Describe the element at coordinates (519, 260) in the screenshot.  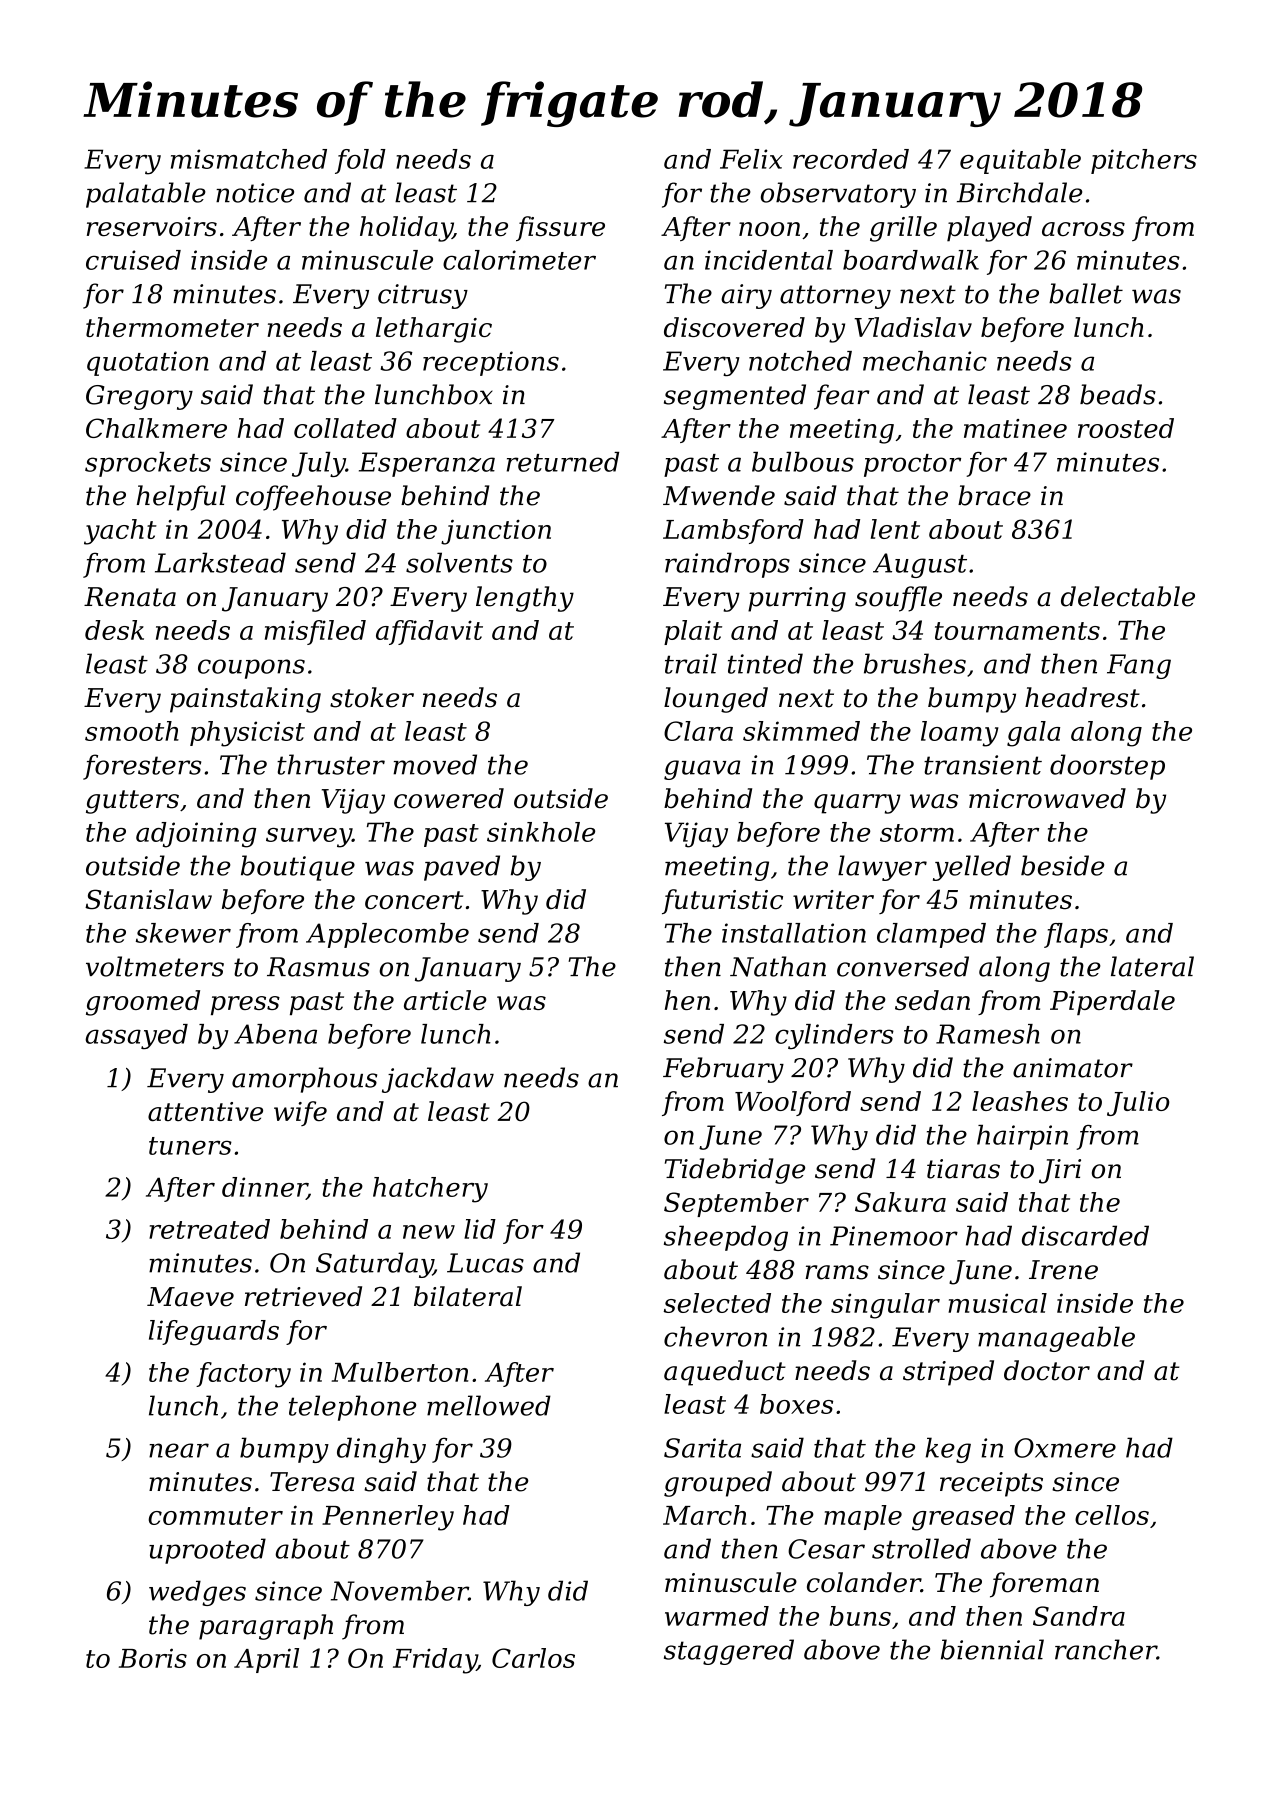
I see `calorimeter` at that location.
